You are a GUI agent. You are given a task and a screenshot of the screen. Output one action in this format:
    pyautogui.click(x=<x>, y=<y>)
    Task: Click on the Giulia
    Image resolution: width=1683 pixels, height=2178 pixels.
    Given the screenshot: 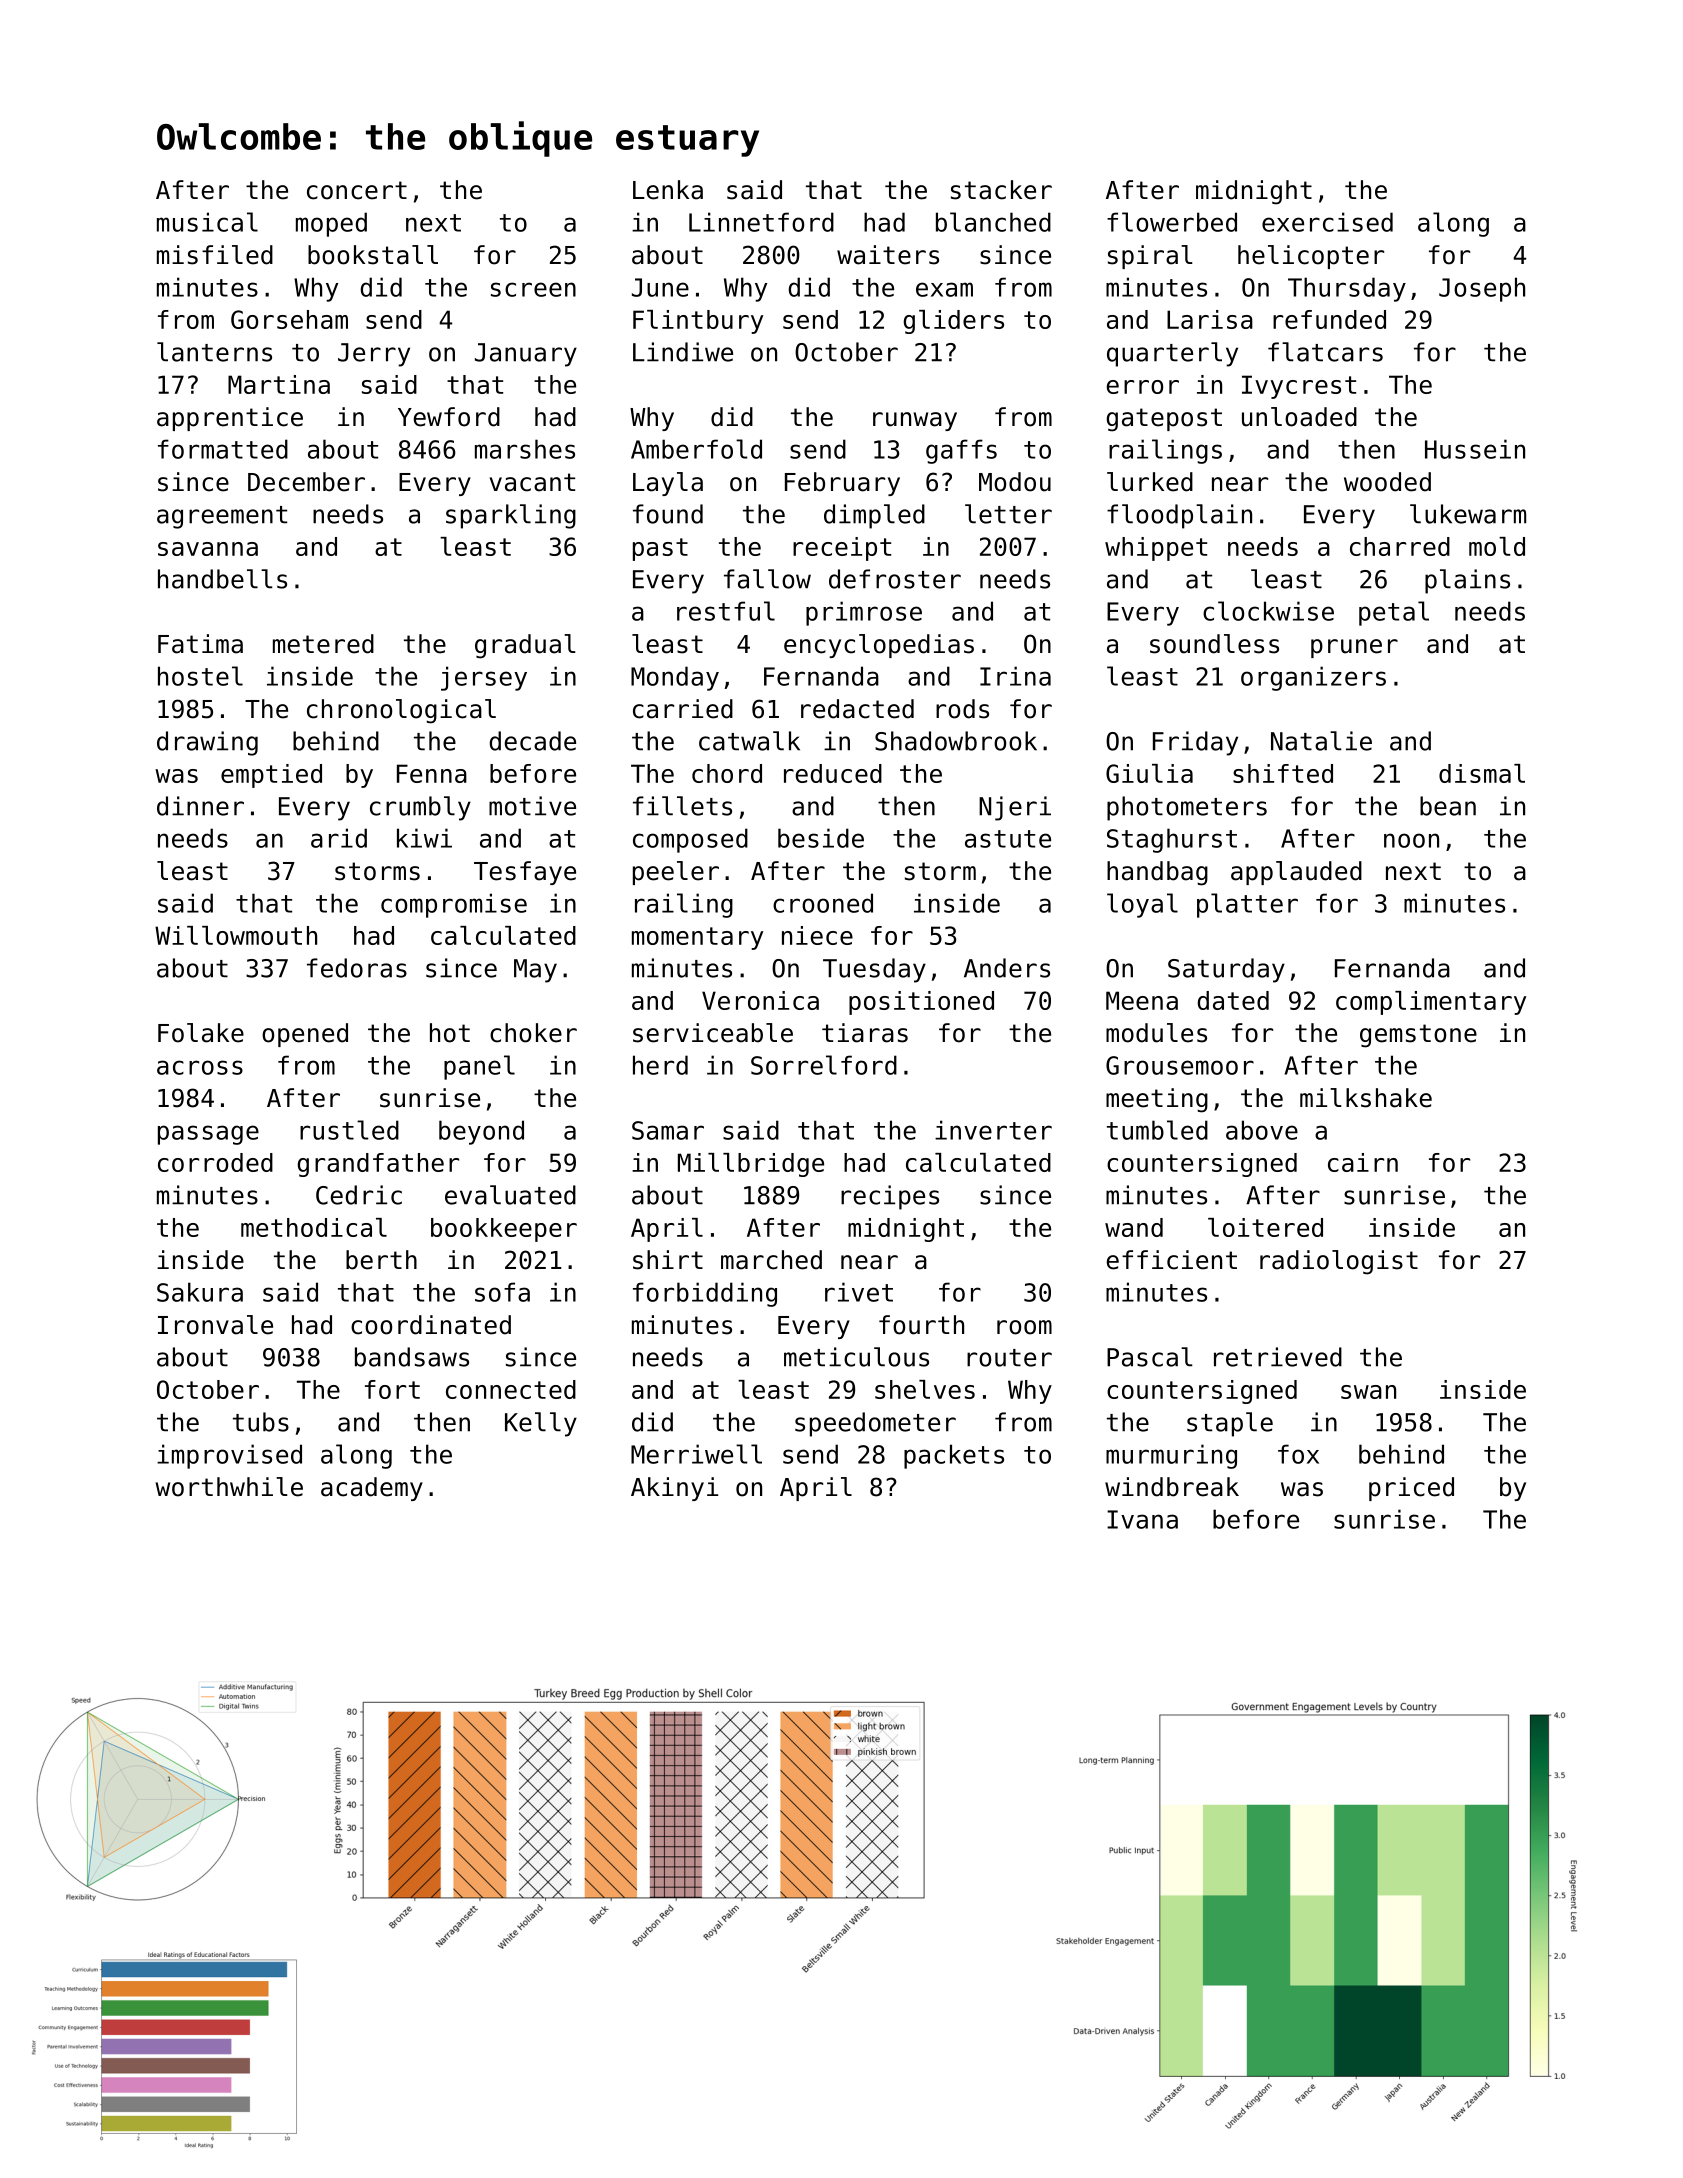 What is the action you would take?
    pyautogui.click(x=1149, y=773)
